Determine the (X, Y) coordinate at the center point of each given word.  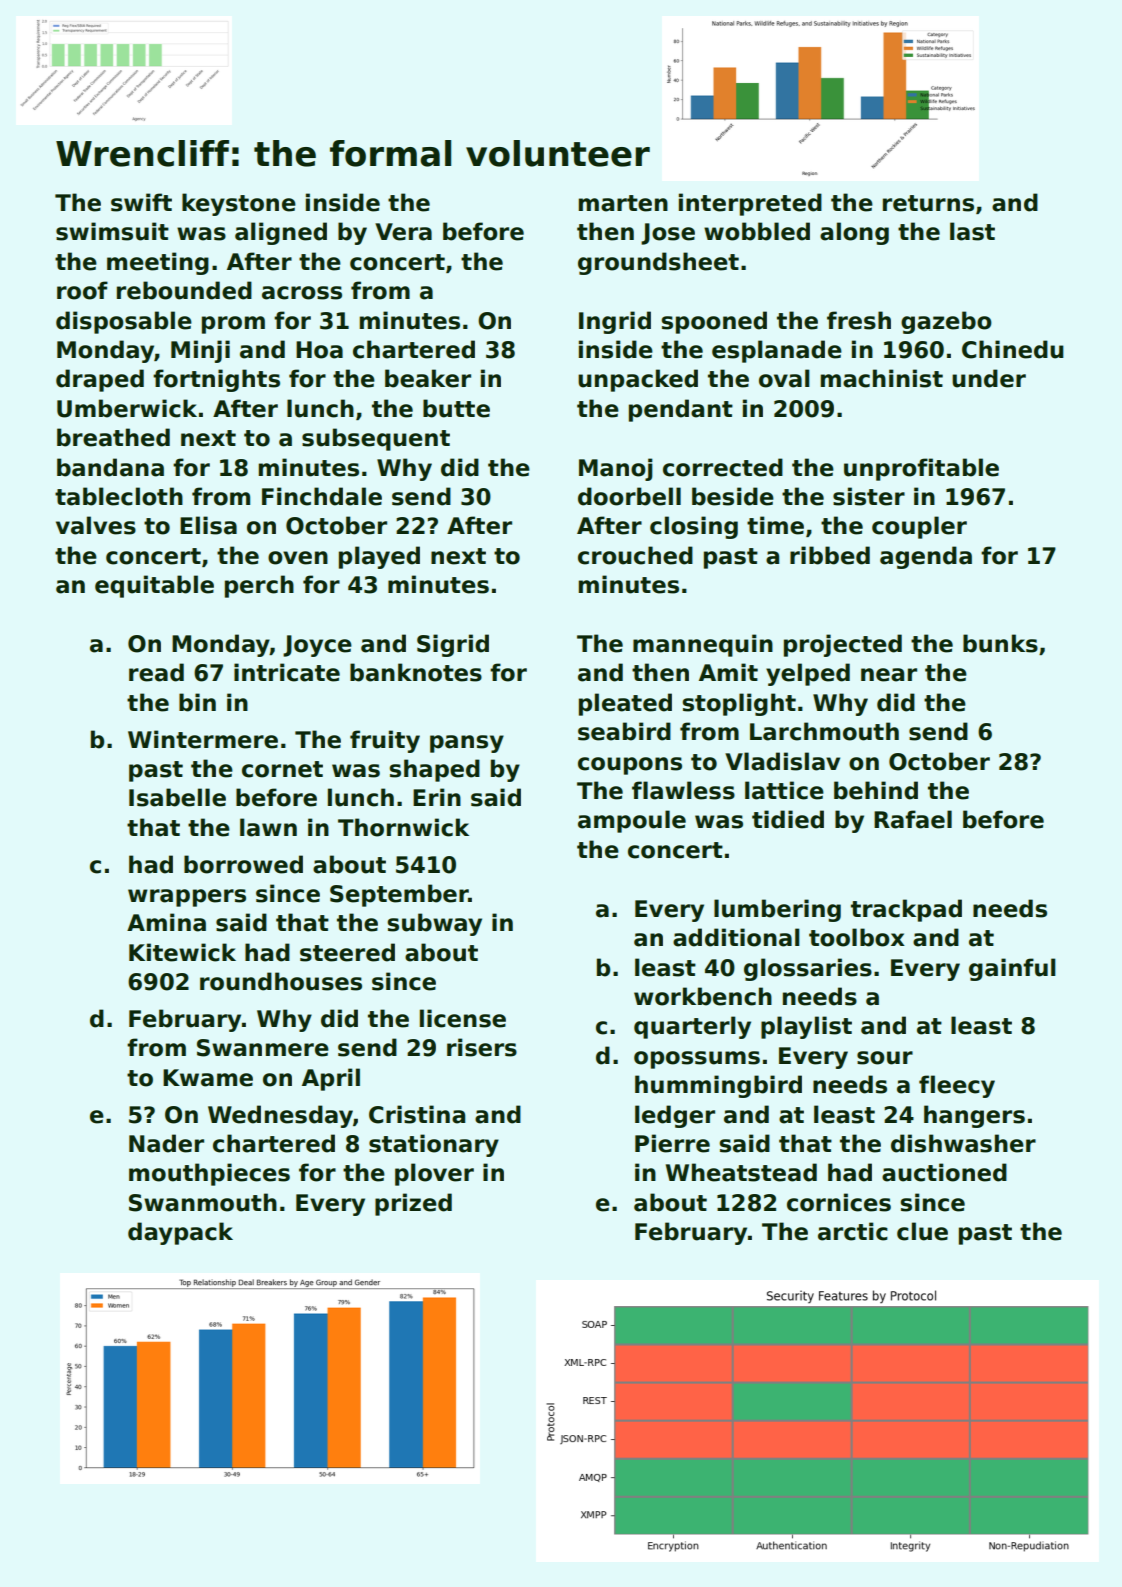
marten (623, 203)
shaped (434, 770)
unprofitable (921, 469)
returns (928, 203)
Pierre (672, 1143)
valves (96, 525)
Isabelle (177, 797)
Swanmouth (203, 1202)
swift (141, 202)
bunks (1000, 643)
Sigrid (453, 645)
